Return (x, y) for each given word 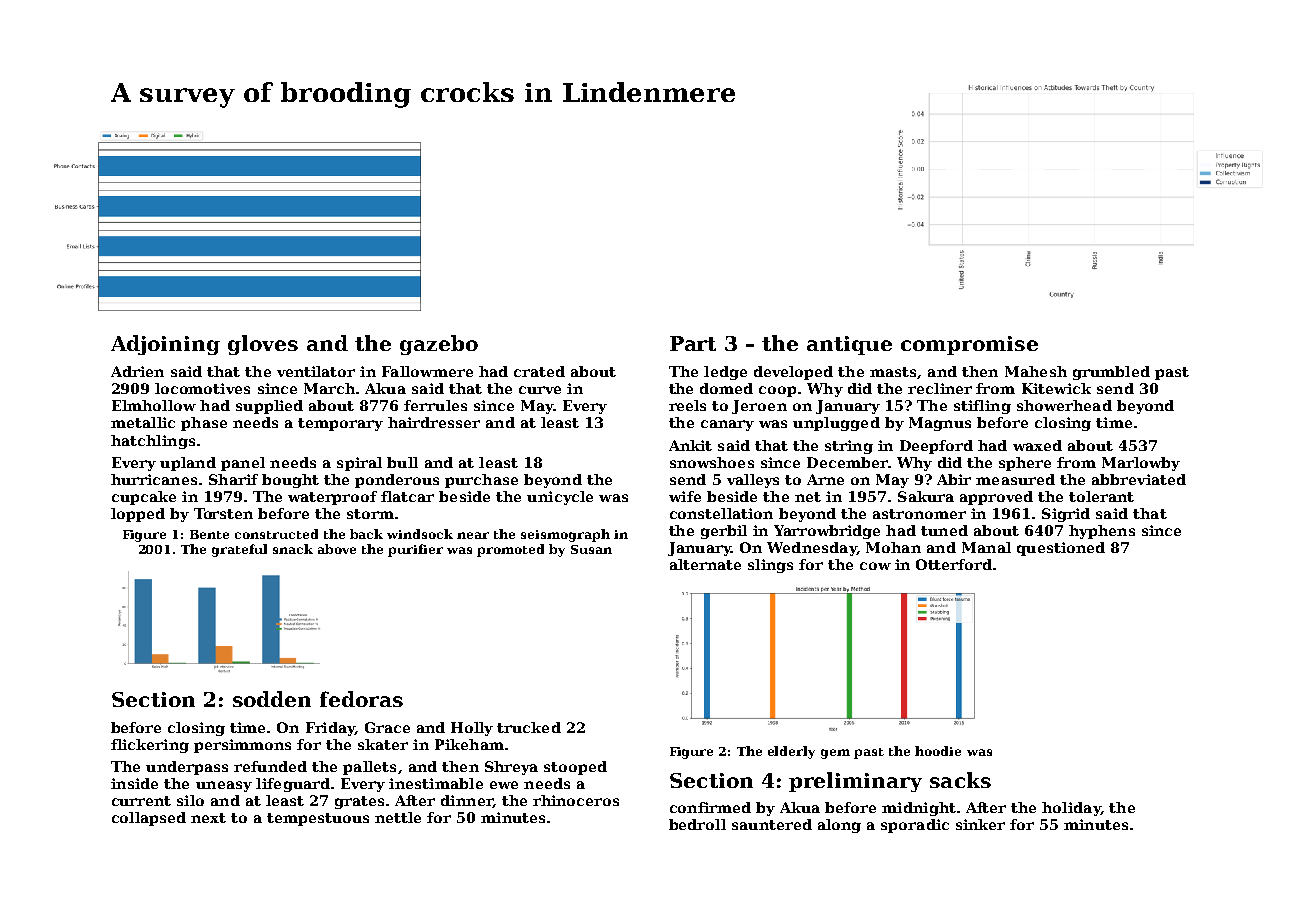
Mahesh (1036, 371)
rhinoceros (576, 800)
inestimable (436, 783)
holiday (1071, 809)
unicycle (560, 498)
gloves (263, 345)
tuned (944, 530)
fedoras (361, 699)
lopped (138, 515)
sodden (272, 699)
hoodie (938, 751)
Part (693, 343)
